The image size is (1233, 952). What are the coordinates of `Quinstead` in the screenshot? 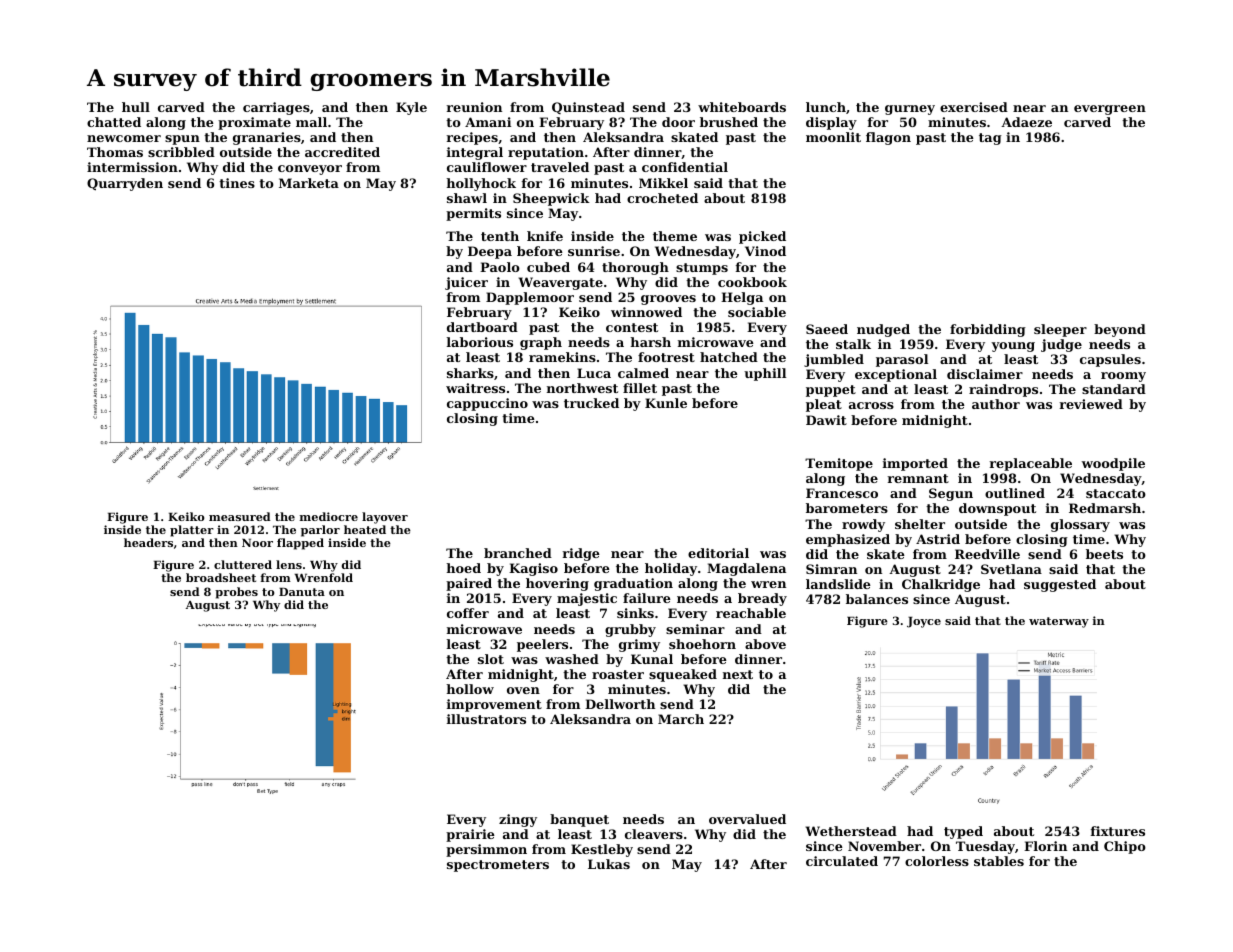 It's located at (588, 108).
